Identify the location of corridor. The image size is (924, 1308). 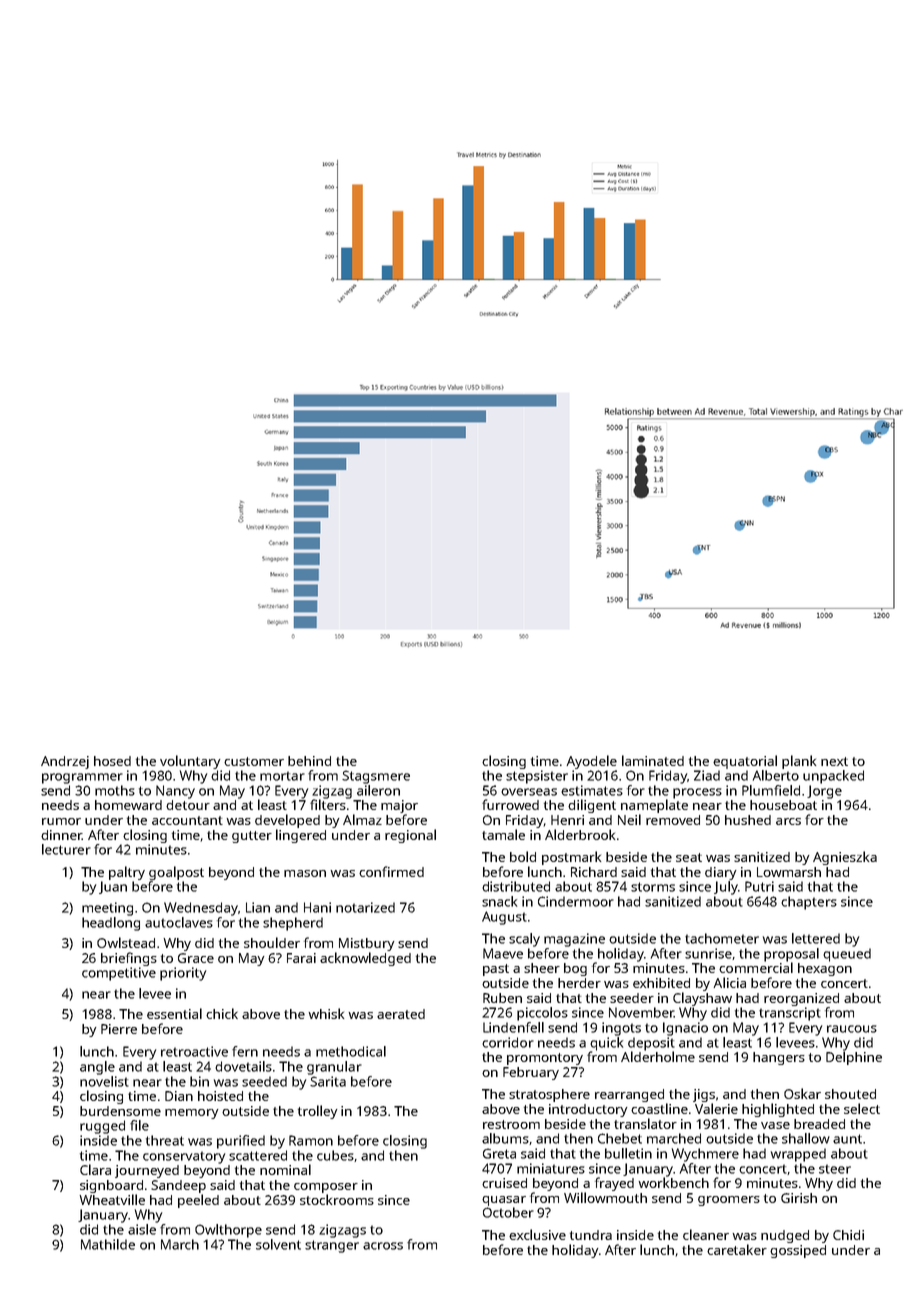
(508, 1042).
